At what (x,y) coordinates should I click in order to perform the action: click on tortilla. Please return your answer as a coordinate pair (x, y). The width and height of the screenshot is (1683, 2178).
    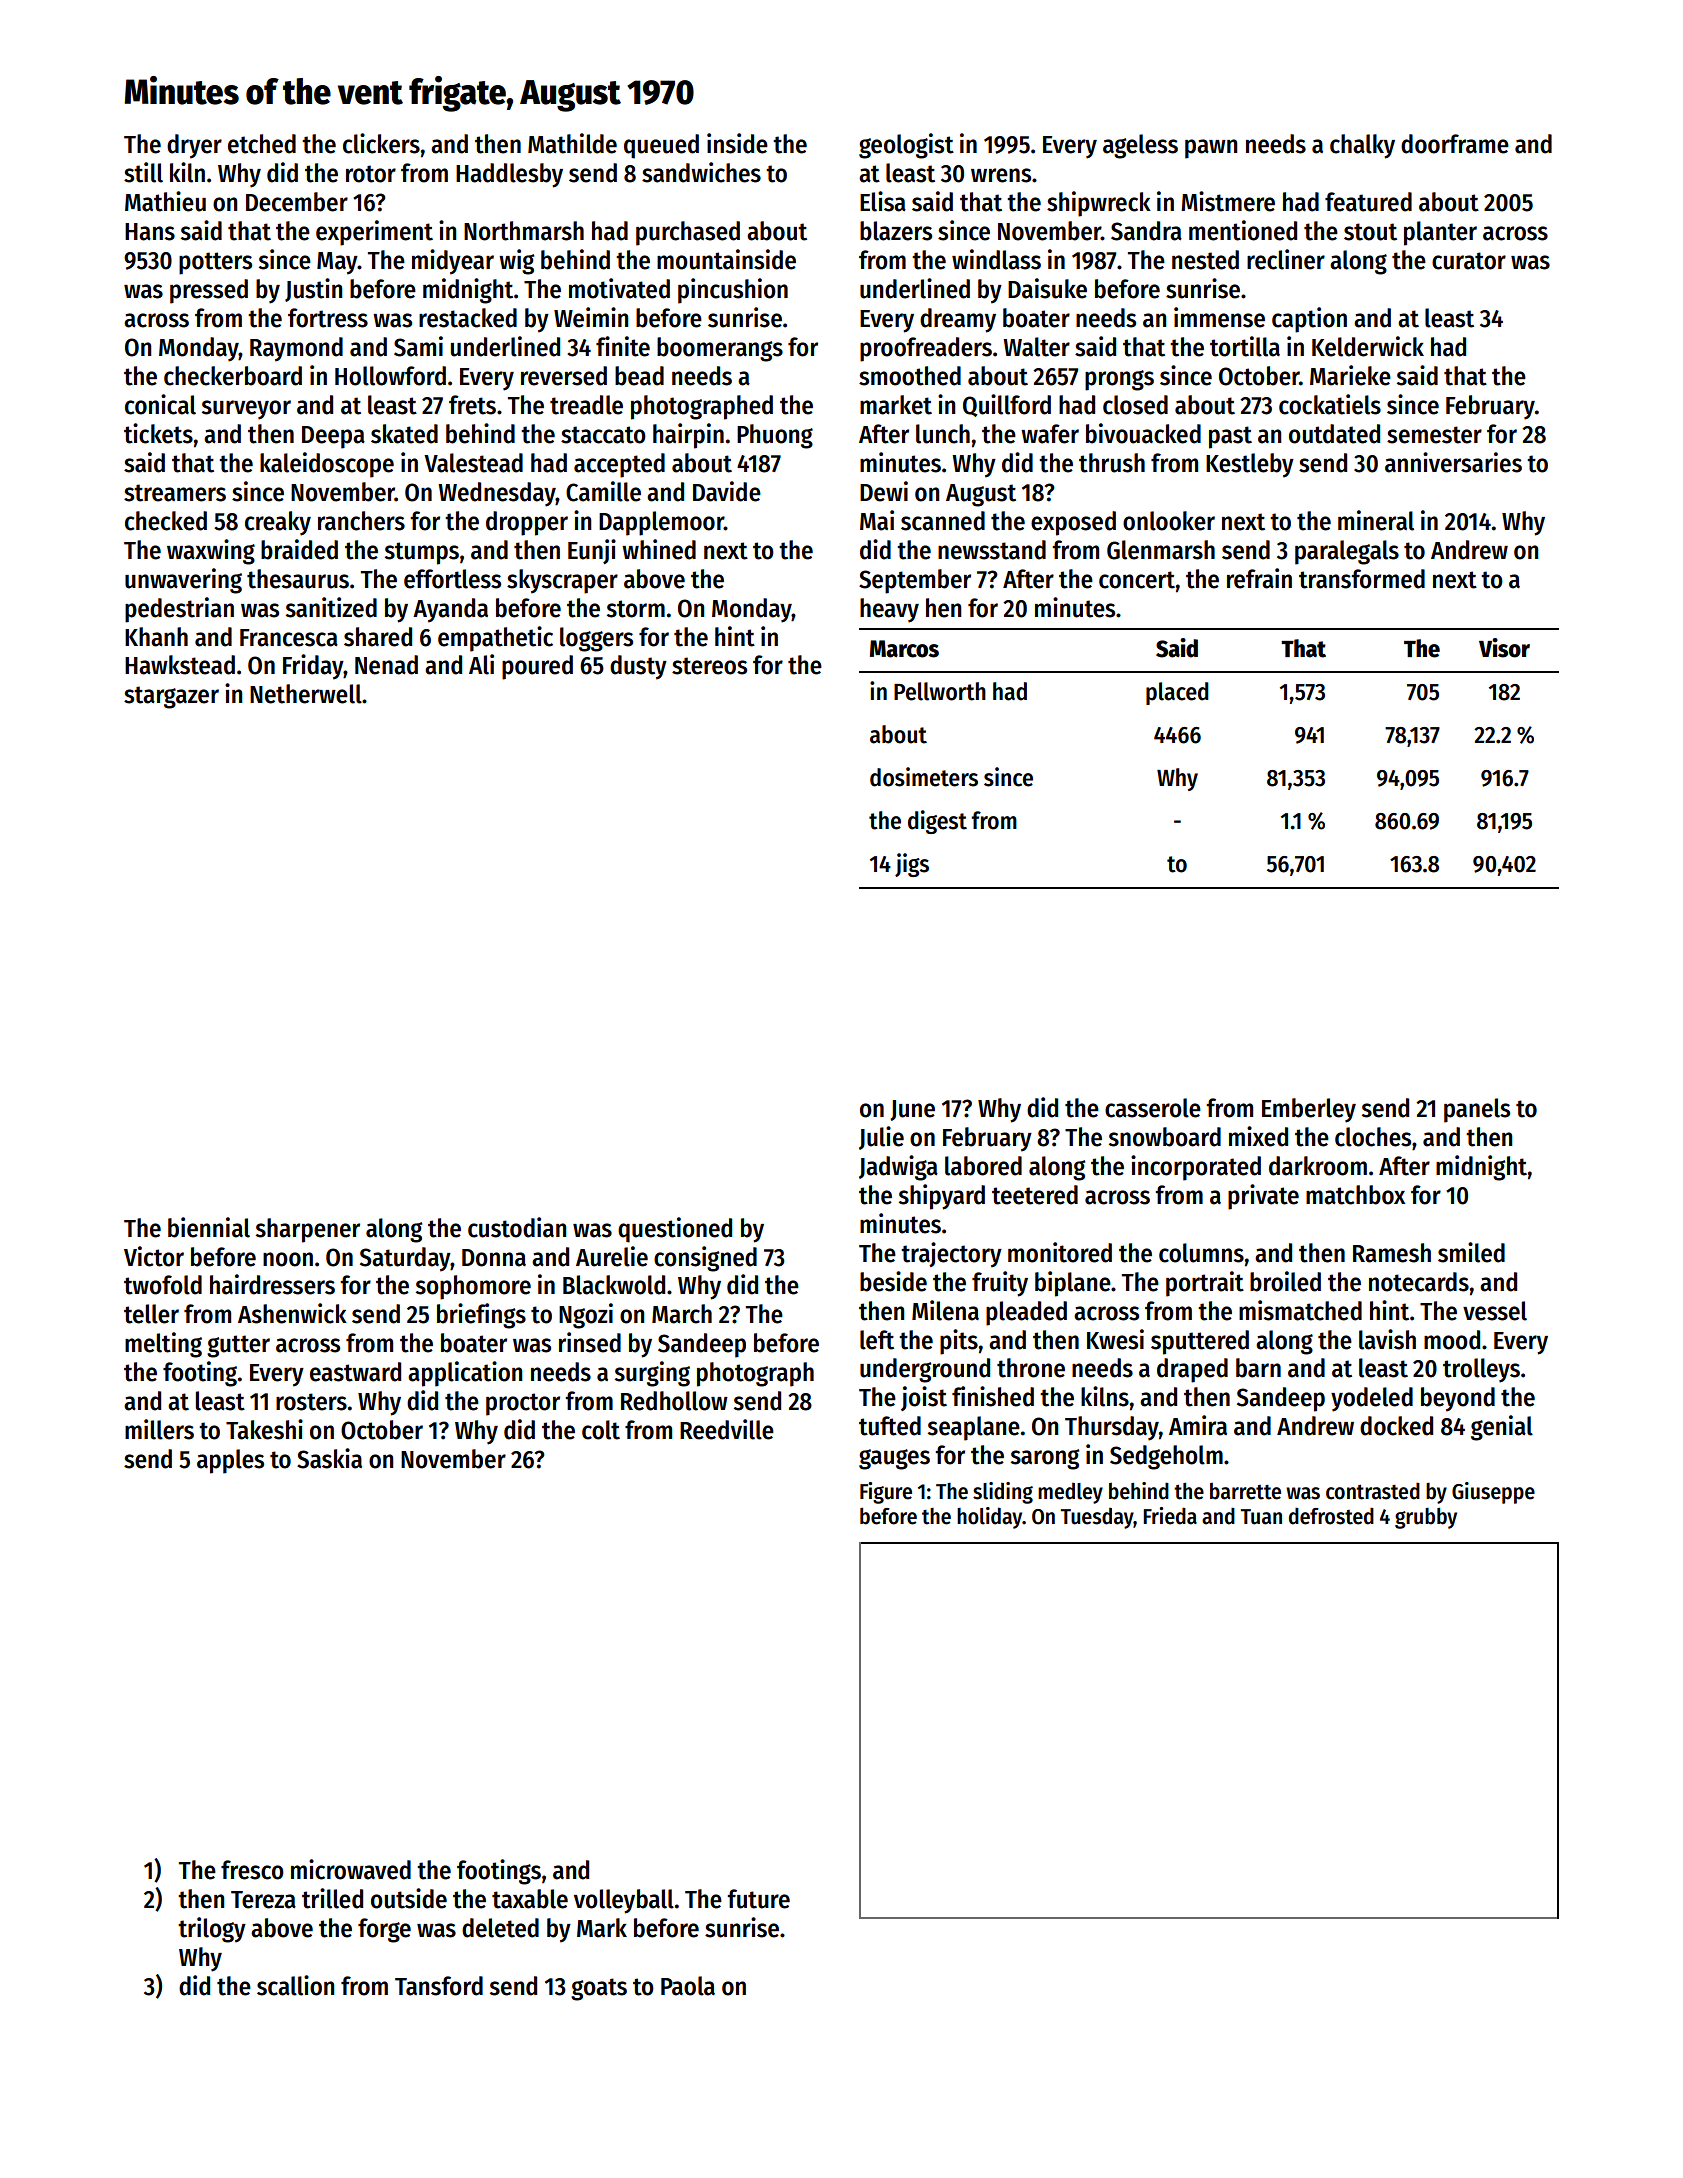
    Looking at the image, I should click on (1245, 346).
